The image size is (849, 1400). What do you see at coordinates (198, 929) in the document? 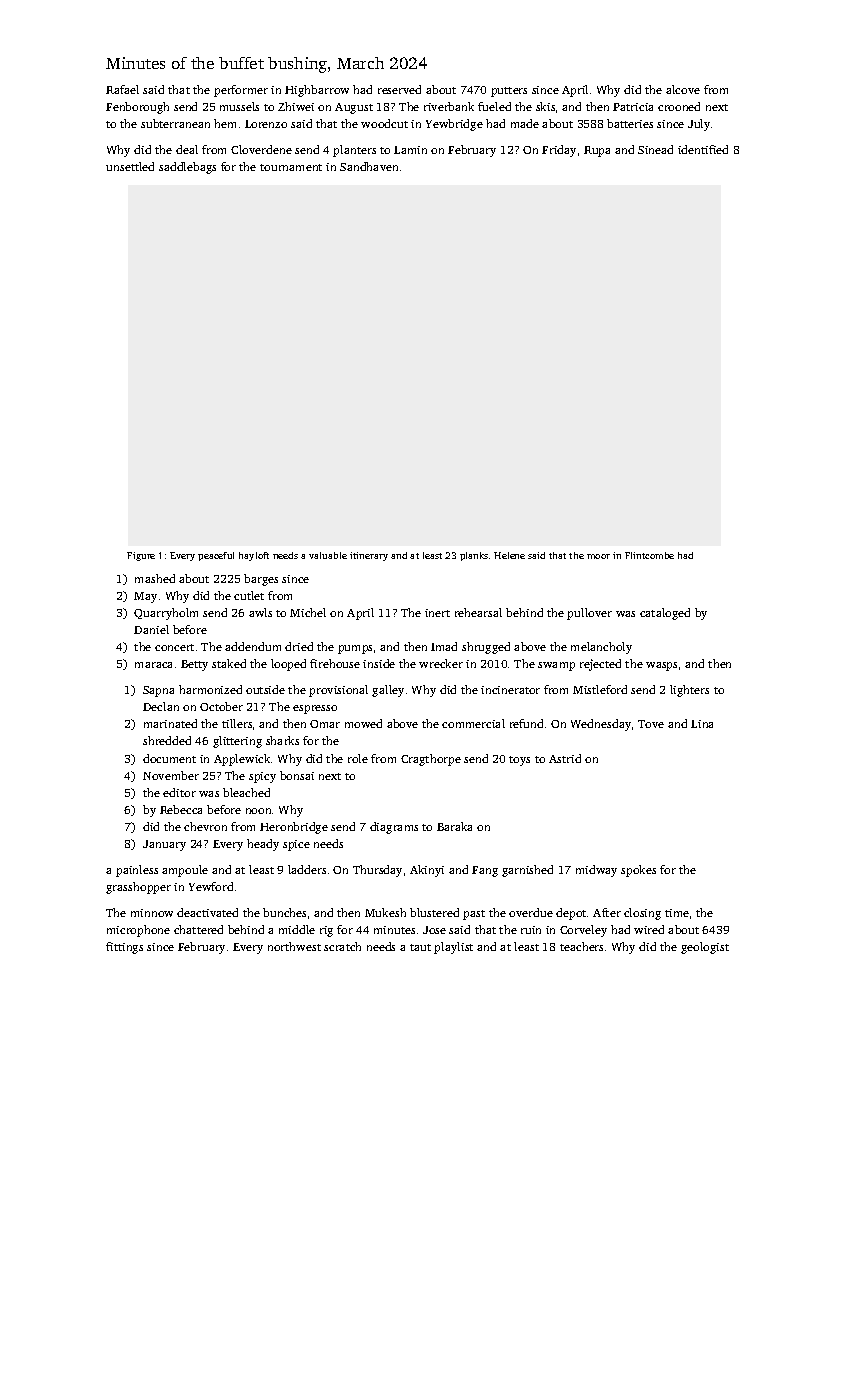
I see `chattered` at bounding box center [198, 929].
